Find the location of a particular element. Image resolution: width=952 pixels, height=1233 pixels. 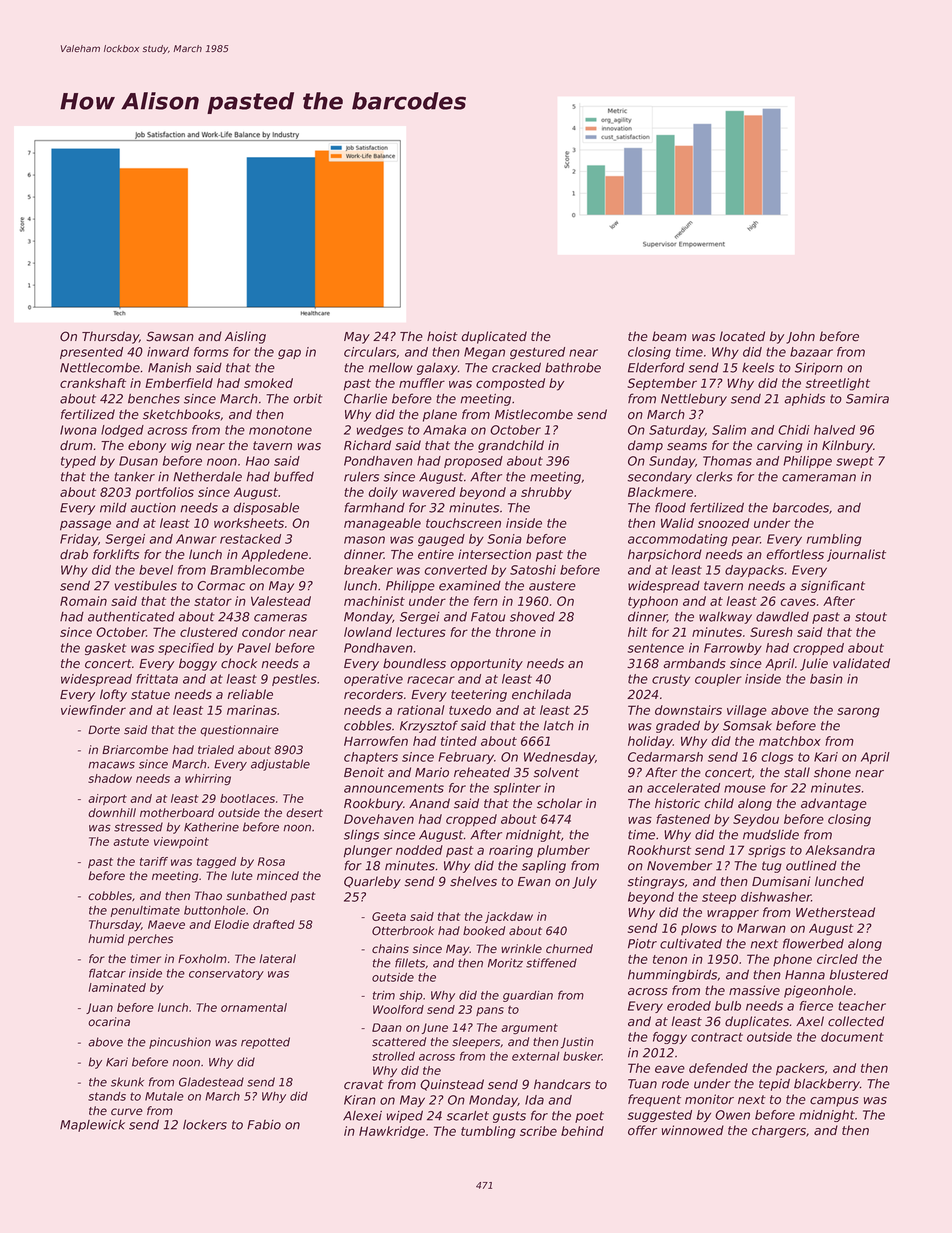

swept is located at coordinates (855, 462).
